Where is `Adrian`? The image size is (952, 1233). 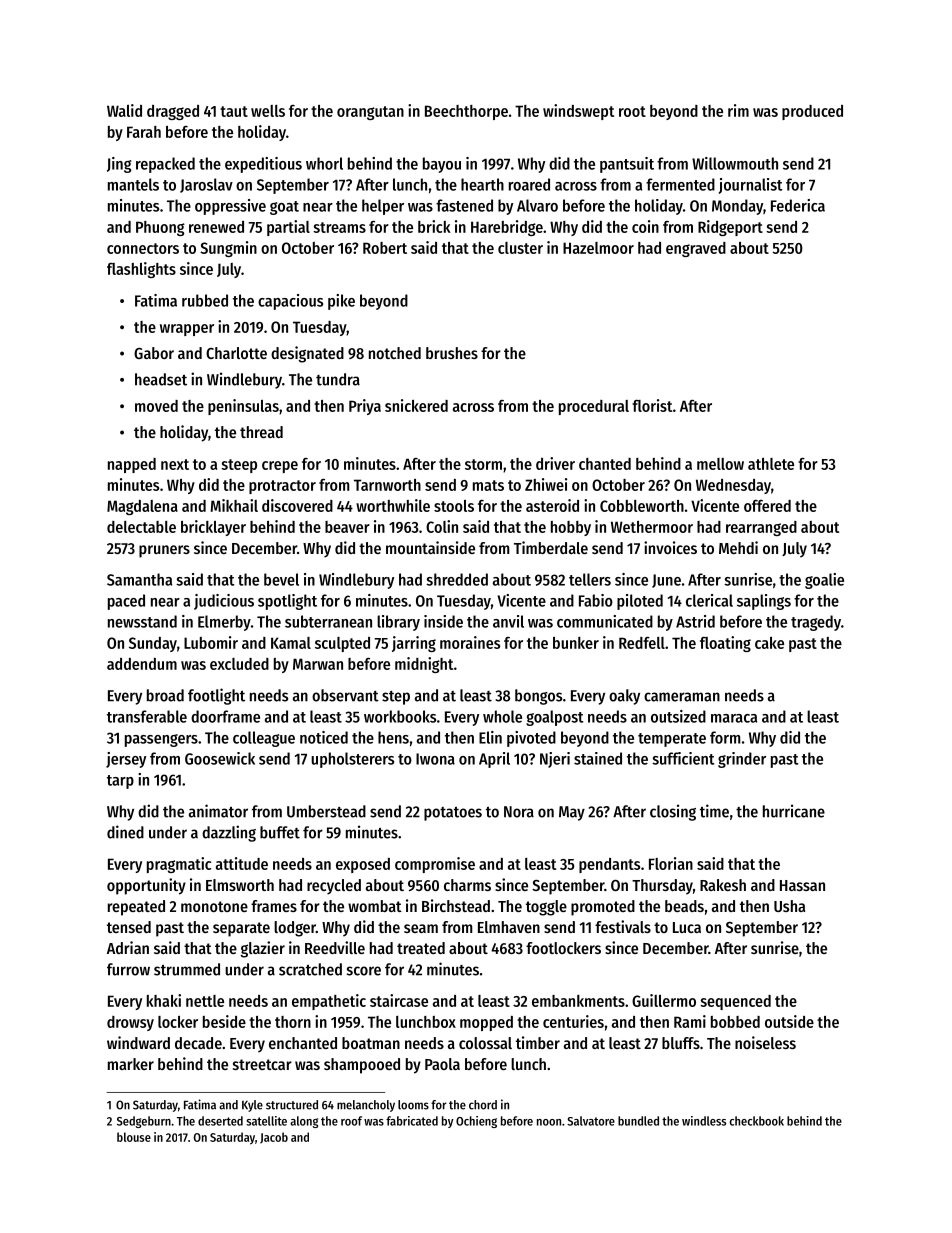
Adrian is located at coordinates (128, 947).
